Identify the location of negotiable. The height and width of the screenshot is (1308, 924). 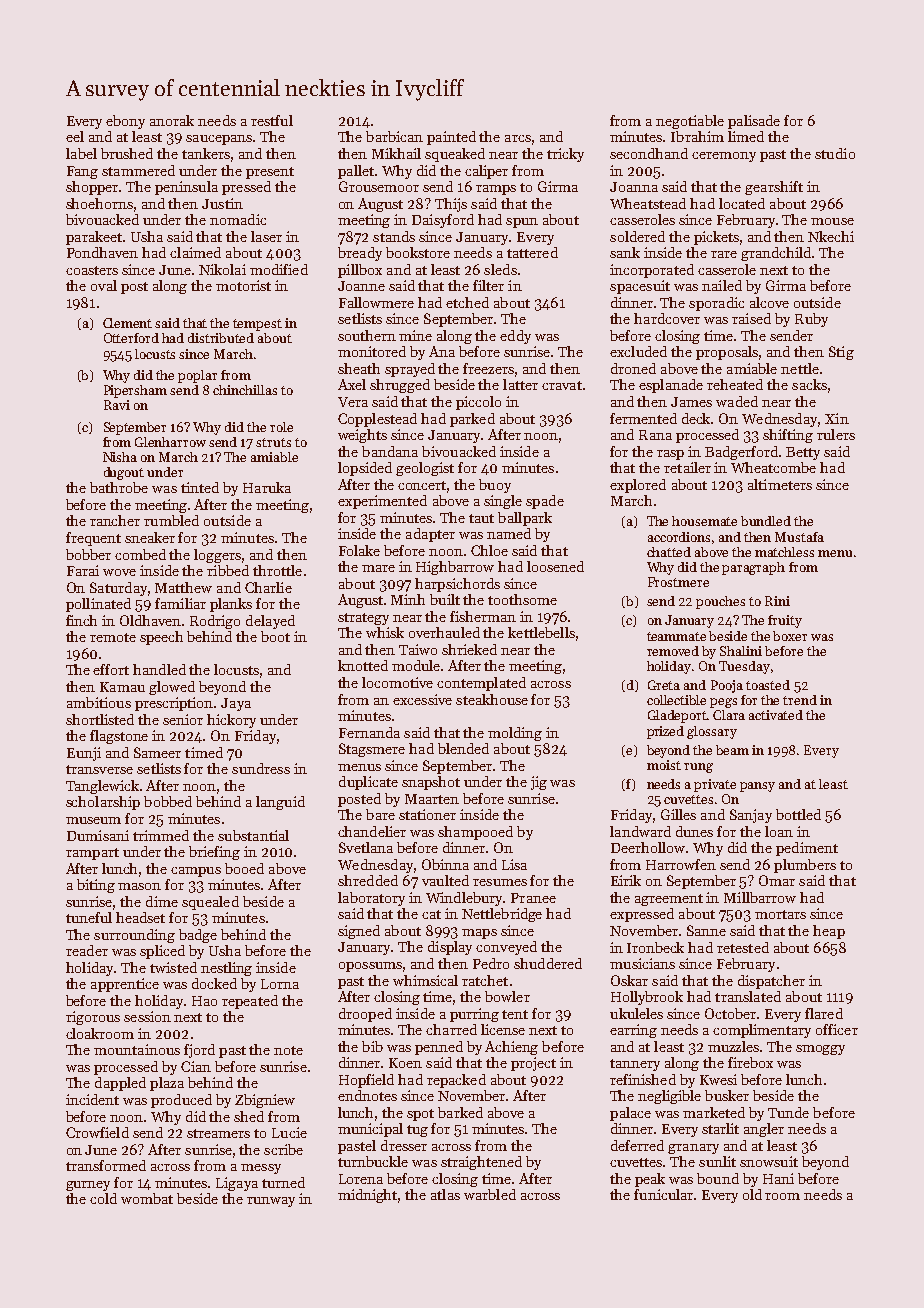
(690, 122).
